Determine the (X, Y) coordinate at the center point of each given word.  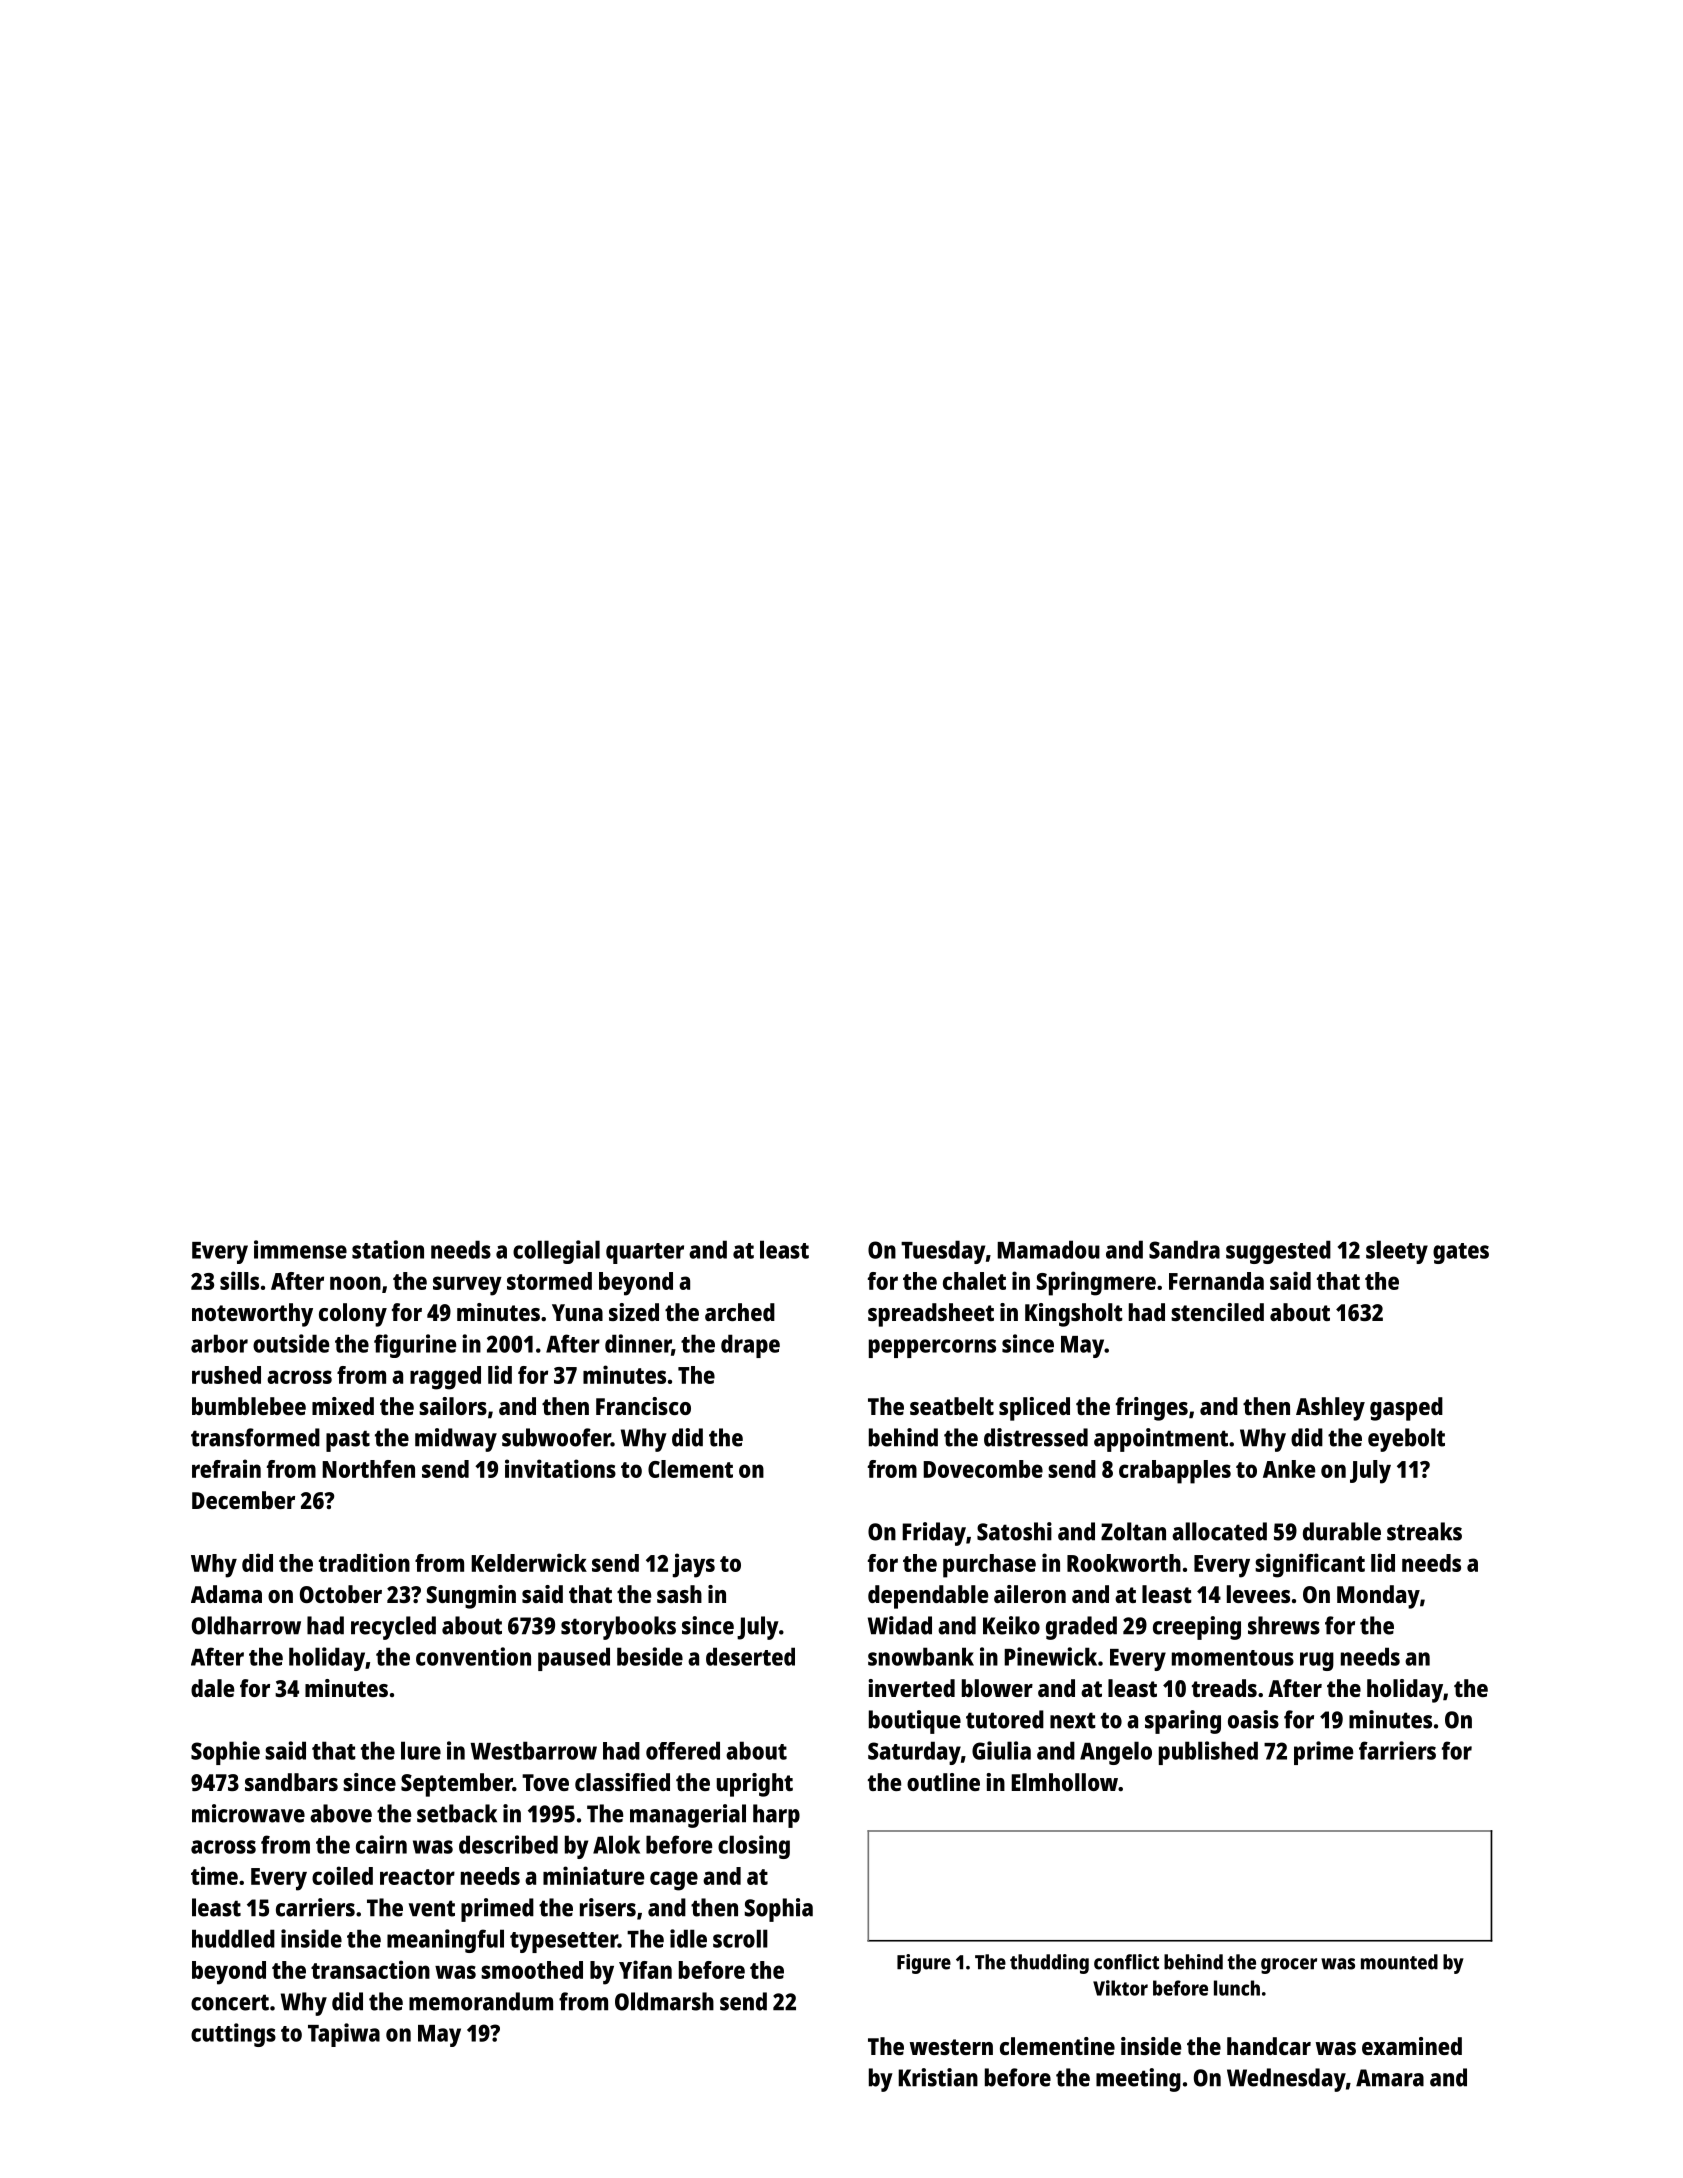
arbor (219, 1343)
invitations (560, 1468)
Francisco (643, 1406)
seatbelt (952, 1406)
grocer (1289, 1966)
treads (1224, 1688)
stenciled (1217, 1312)
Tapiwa (344, 2035)
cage (674, 1881)
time (214, 1875)
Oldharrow (246, 1625)
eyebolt (1406, 1440)
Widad (900, 1625)
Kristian (938, 2077)
